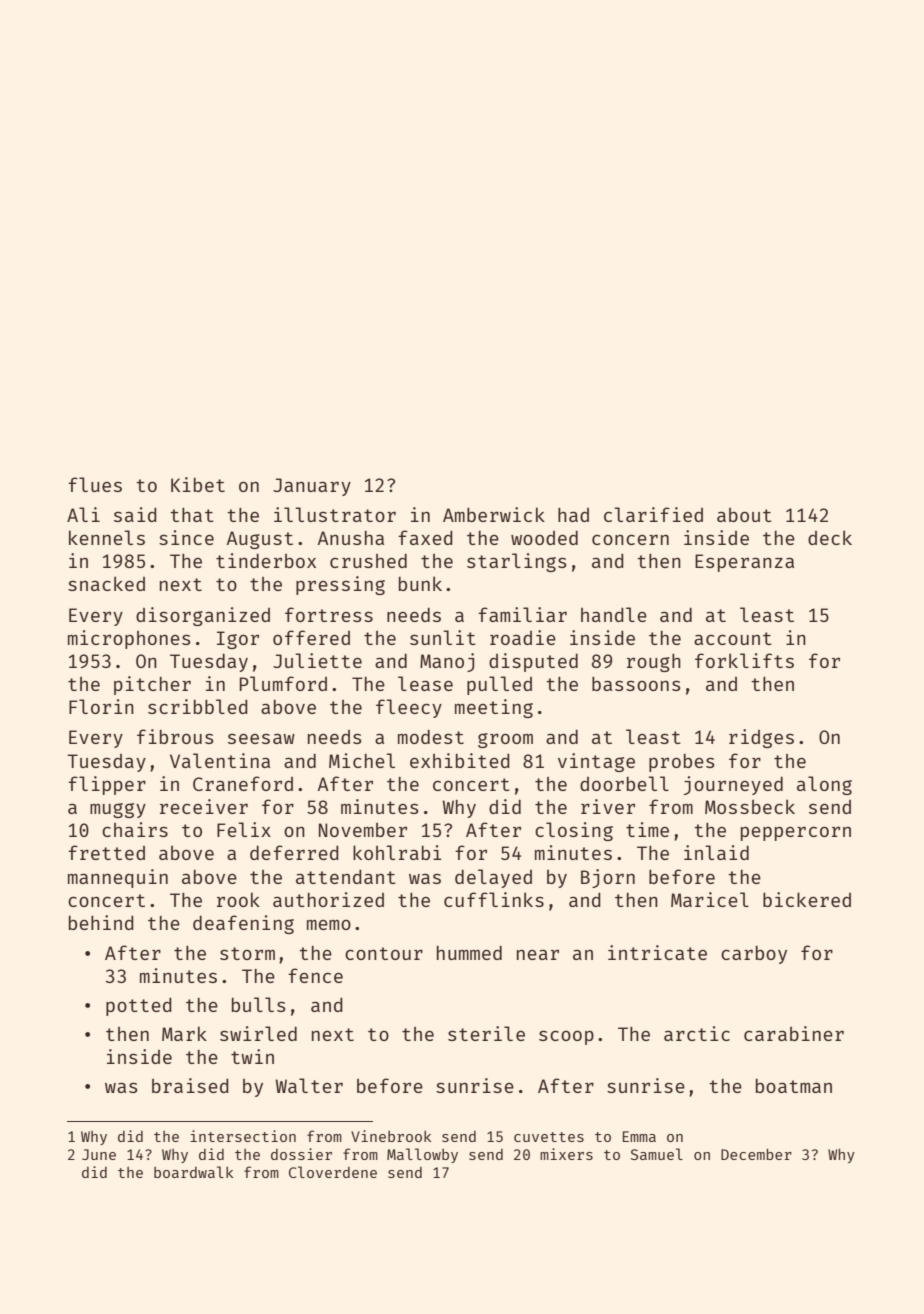 The height and width of the document is (1314, 924). What do you see at coordinates (363, 830) in the document?
I see `November` at bounding box center [363, 830].
